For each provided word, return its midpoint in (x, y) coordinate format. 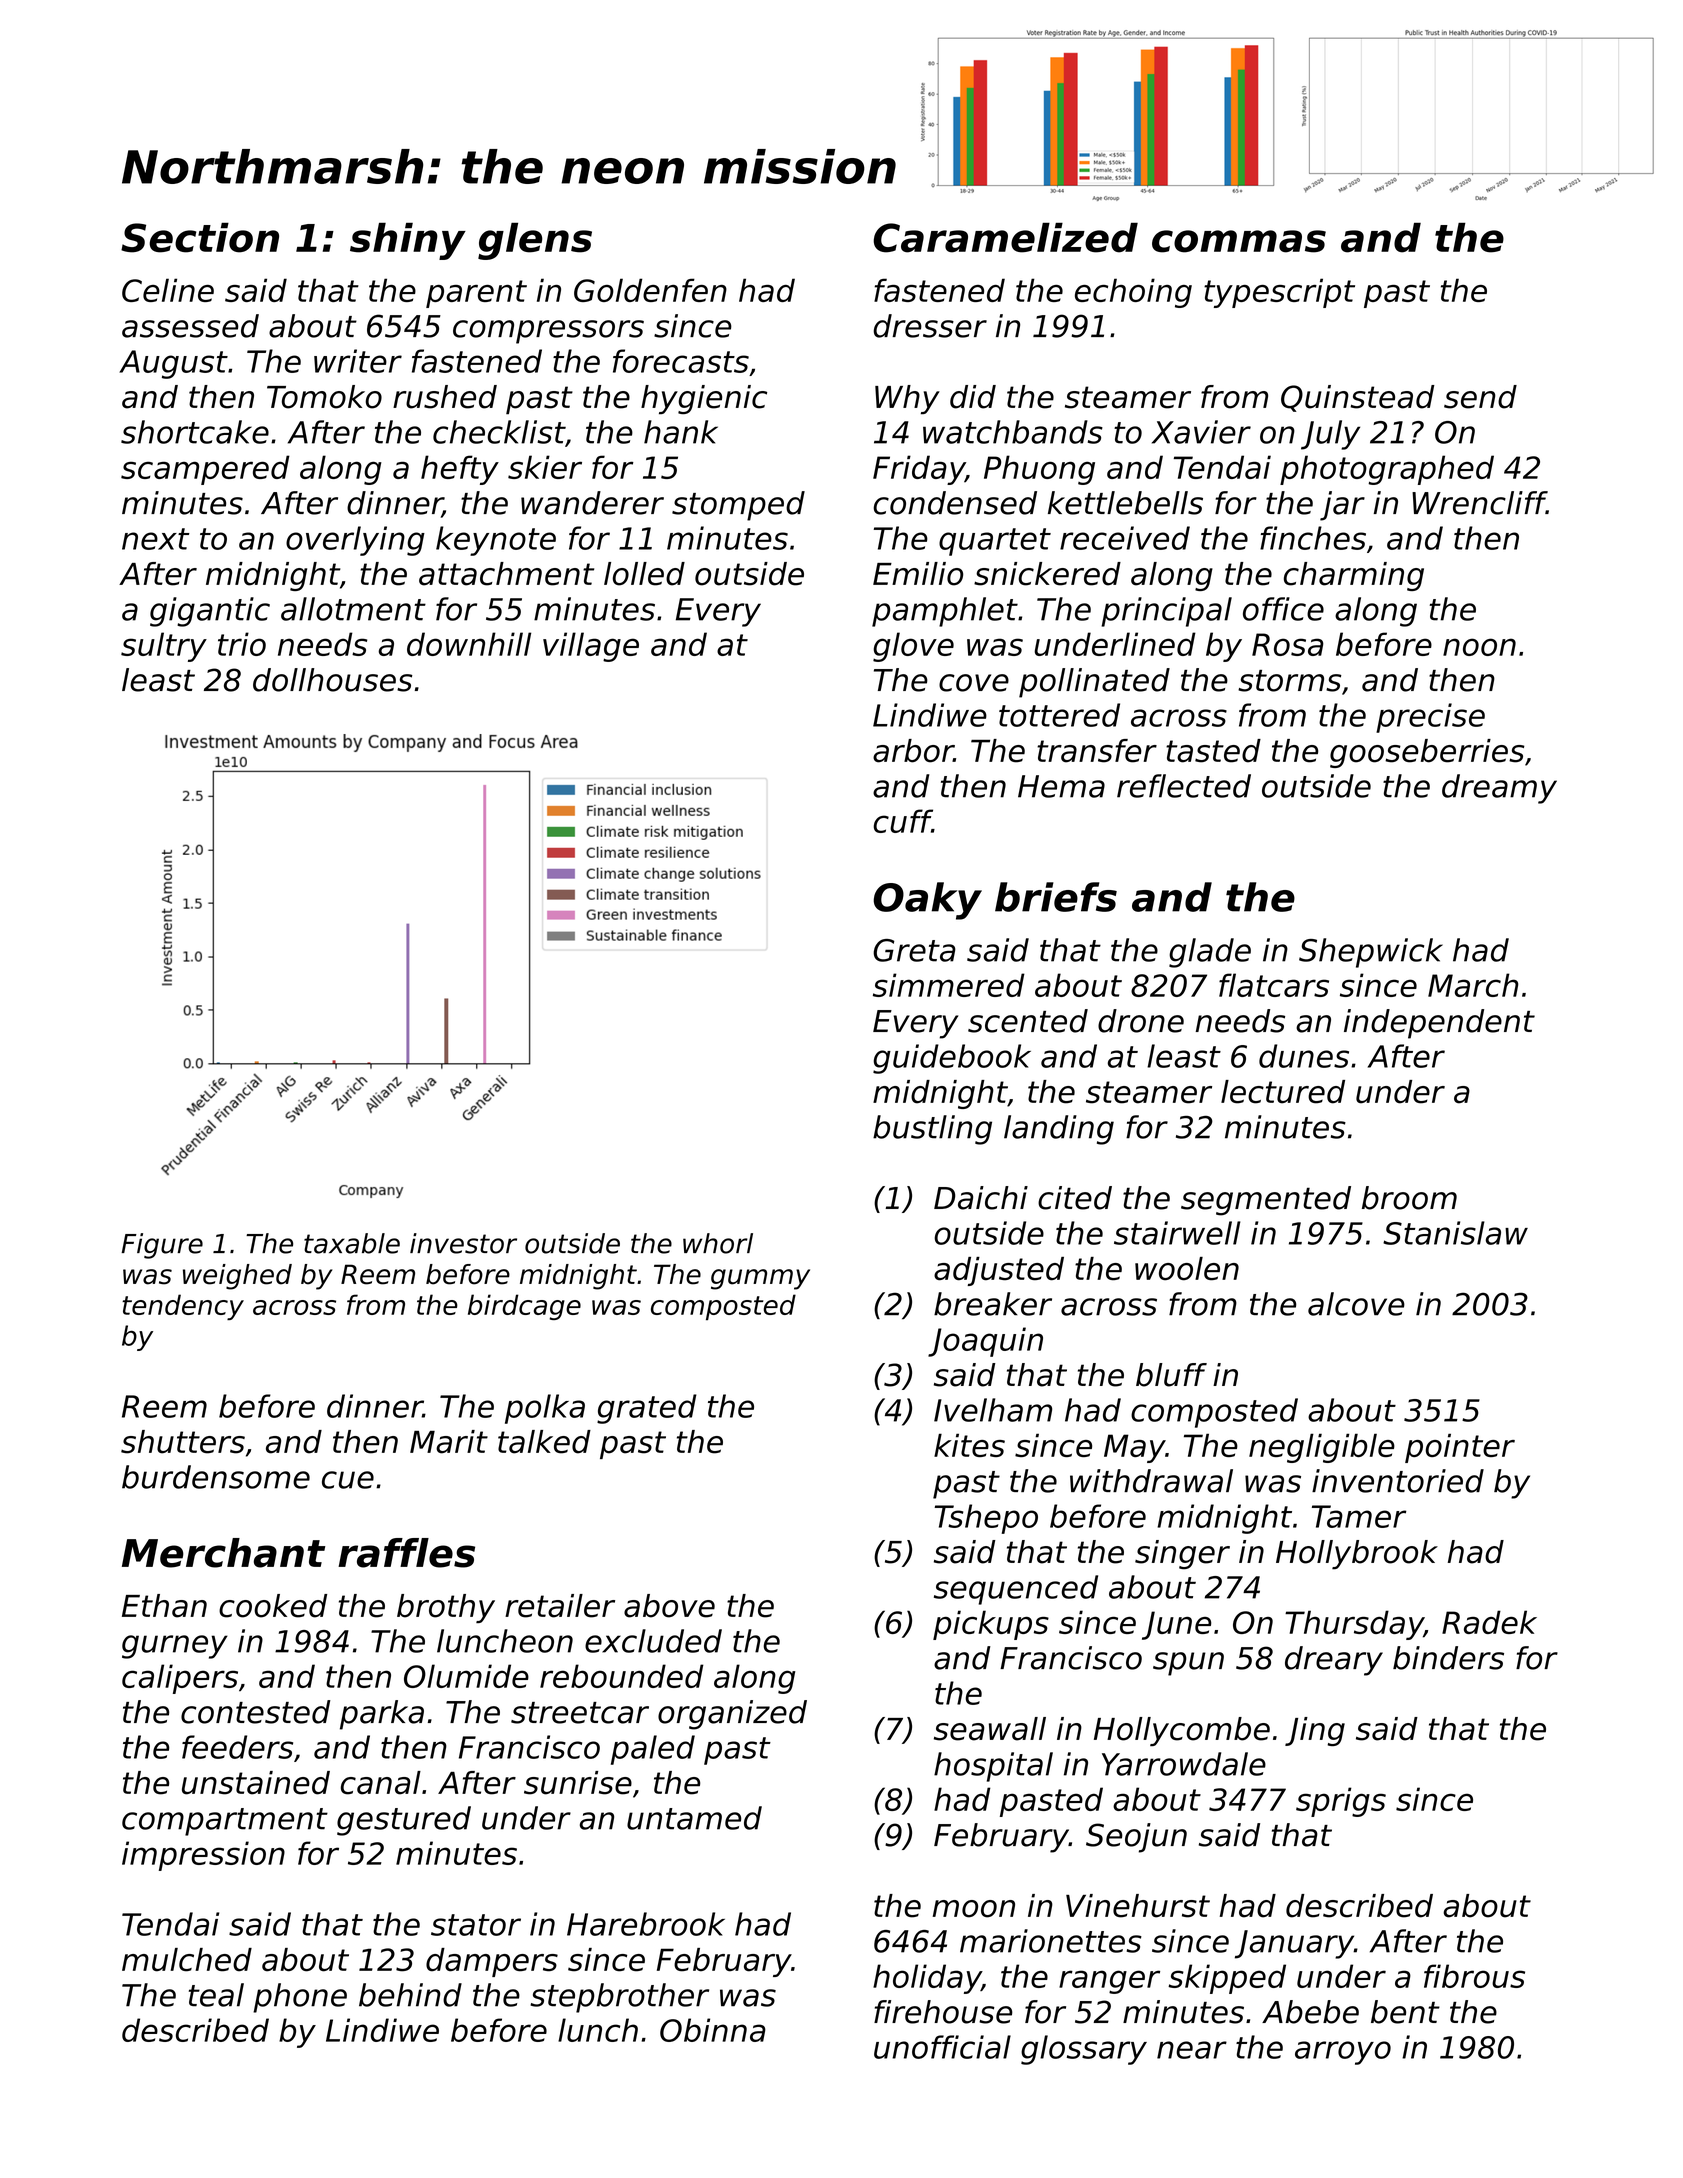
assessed (190, 326)
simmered (949, 985)
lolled (644, 574)
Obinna (713, 2030)
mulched (187, 1960)
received (1125, 538)
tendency (183, 1307)
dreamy (1499, 789)
